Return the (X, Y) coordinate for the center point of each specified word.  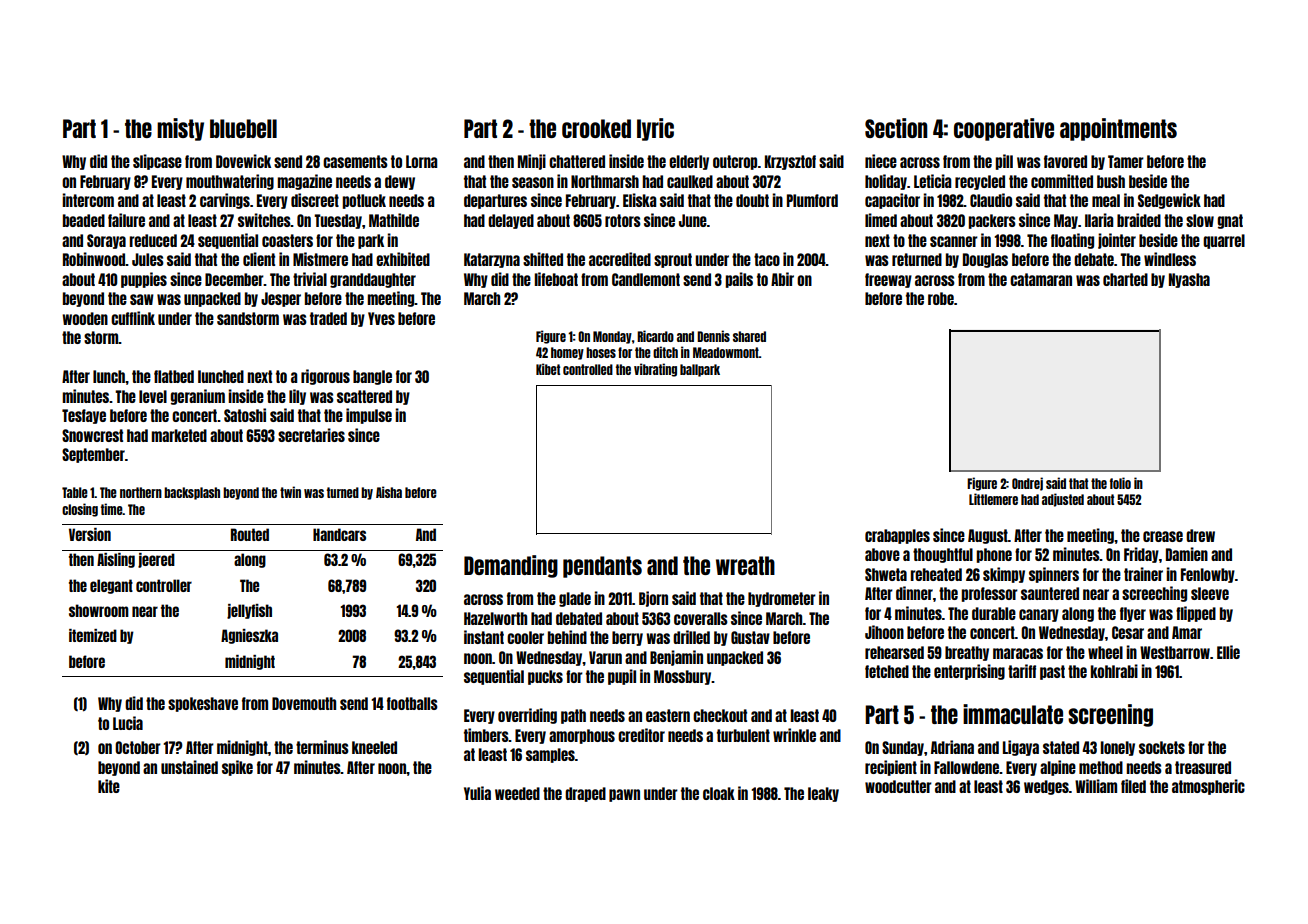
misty (180, 129)
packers (992, 221)
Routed (250, 534)
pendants (602, 567)
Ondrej (1027, 484)
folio (1120, 483)
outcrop (735, 162)
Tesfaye (84, 416)
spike (237, 768)
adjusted (1063, 500)
